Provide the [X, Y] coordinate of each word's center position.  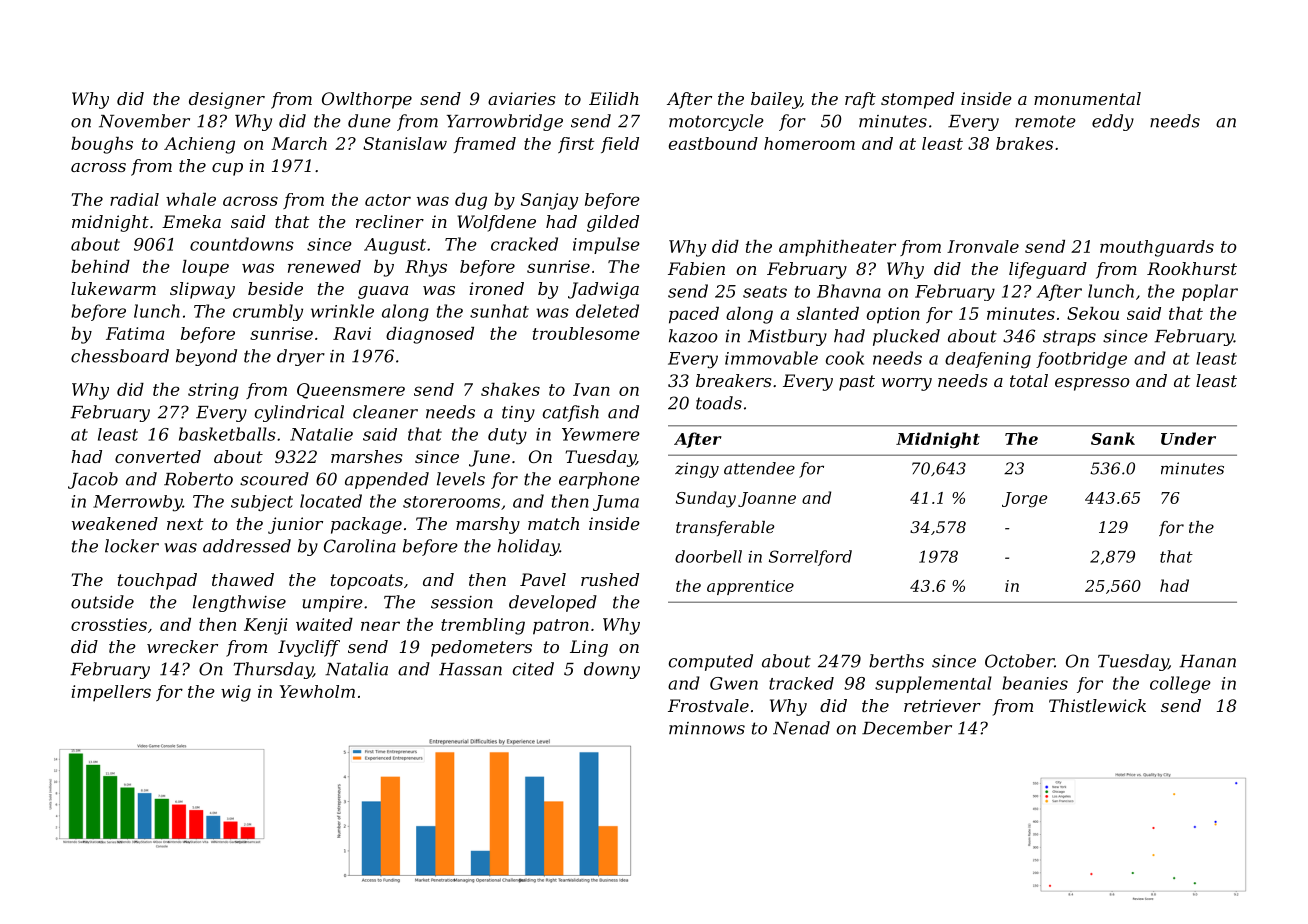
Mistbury [787, 337]
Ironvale [983, 246]
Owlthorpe [367, 100]
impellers [111, 693]
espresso [1092, 384]
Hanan [1207, 661]
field [620, 145]
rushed [610, 579]
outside [102, 602]
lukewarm [113, 288]
